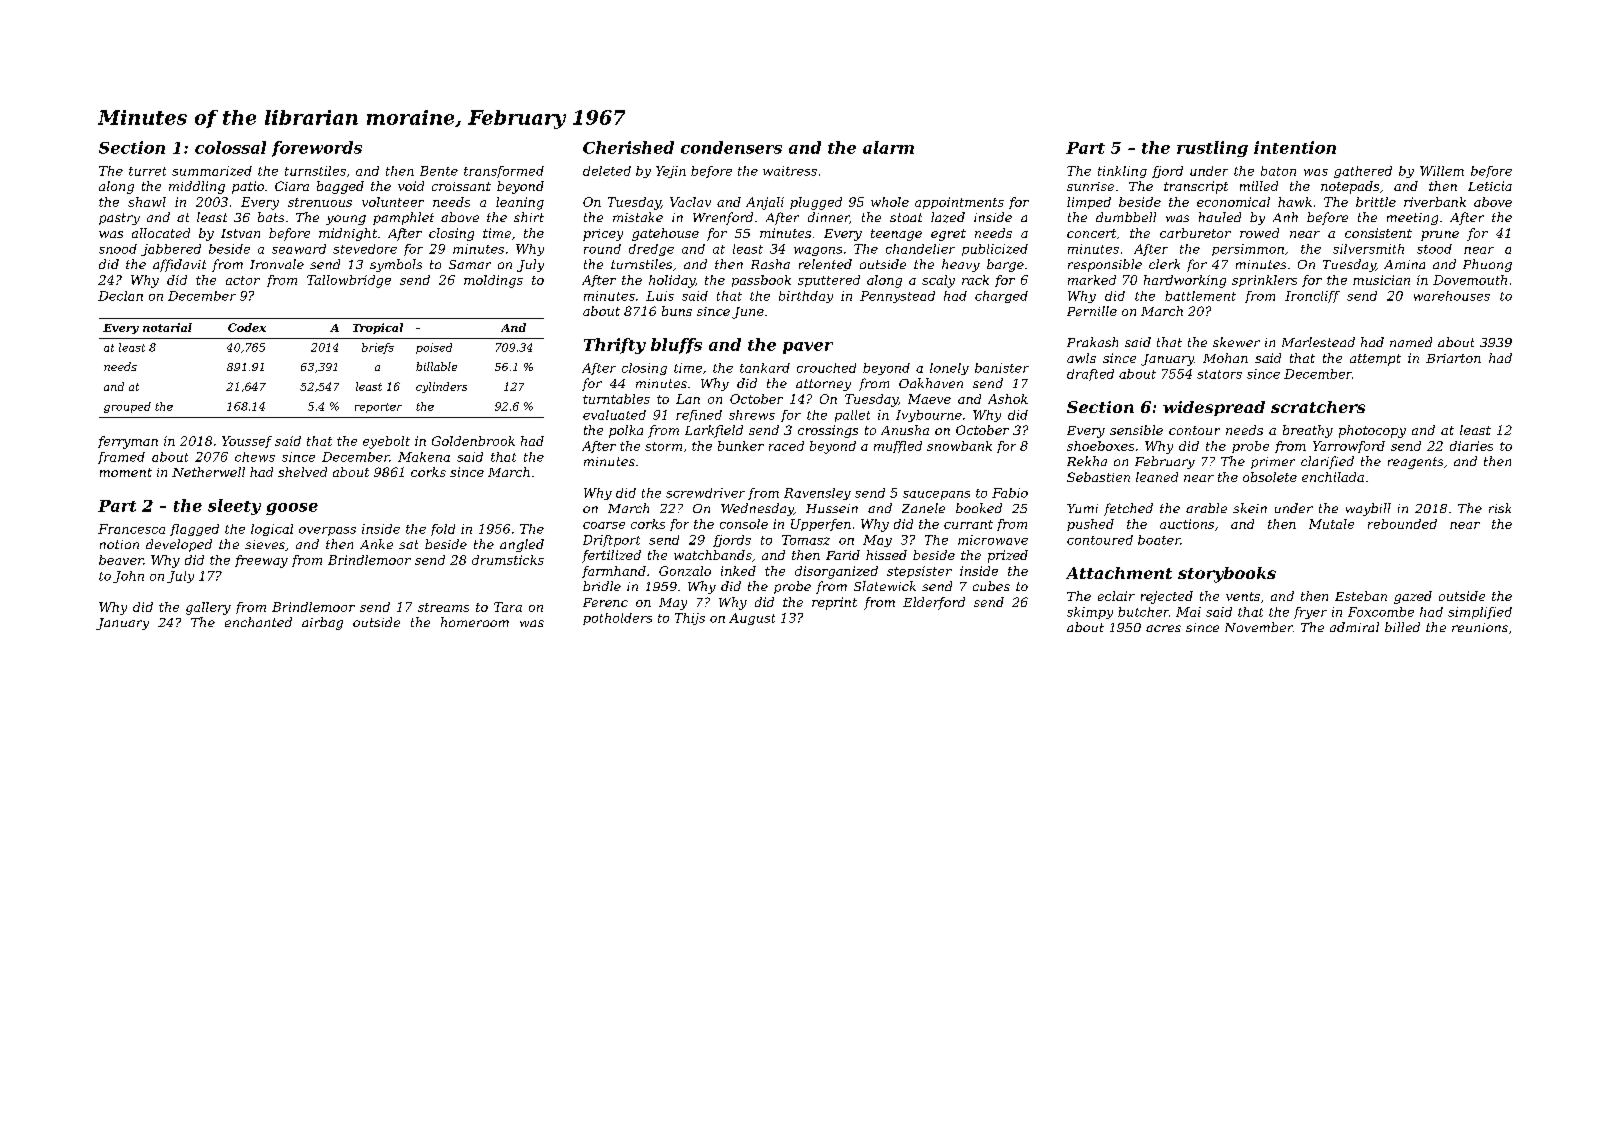 The height and width of the screenshot is (1139, 1611). I want to click on brittle, so click(1376, 202).
